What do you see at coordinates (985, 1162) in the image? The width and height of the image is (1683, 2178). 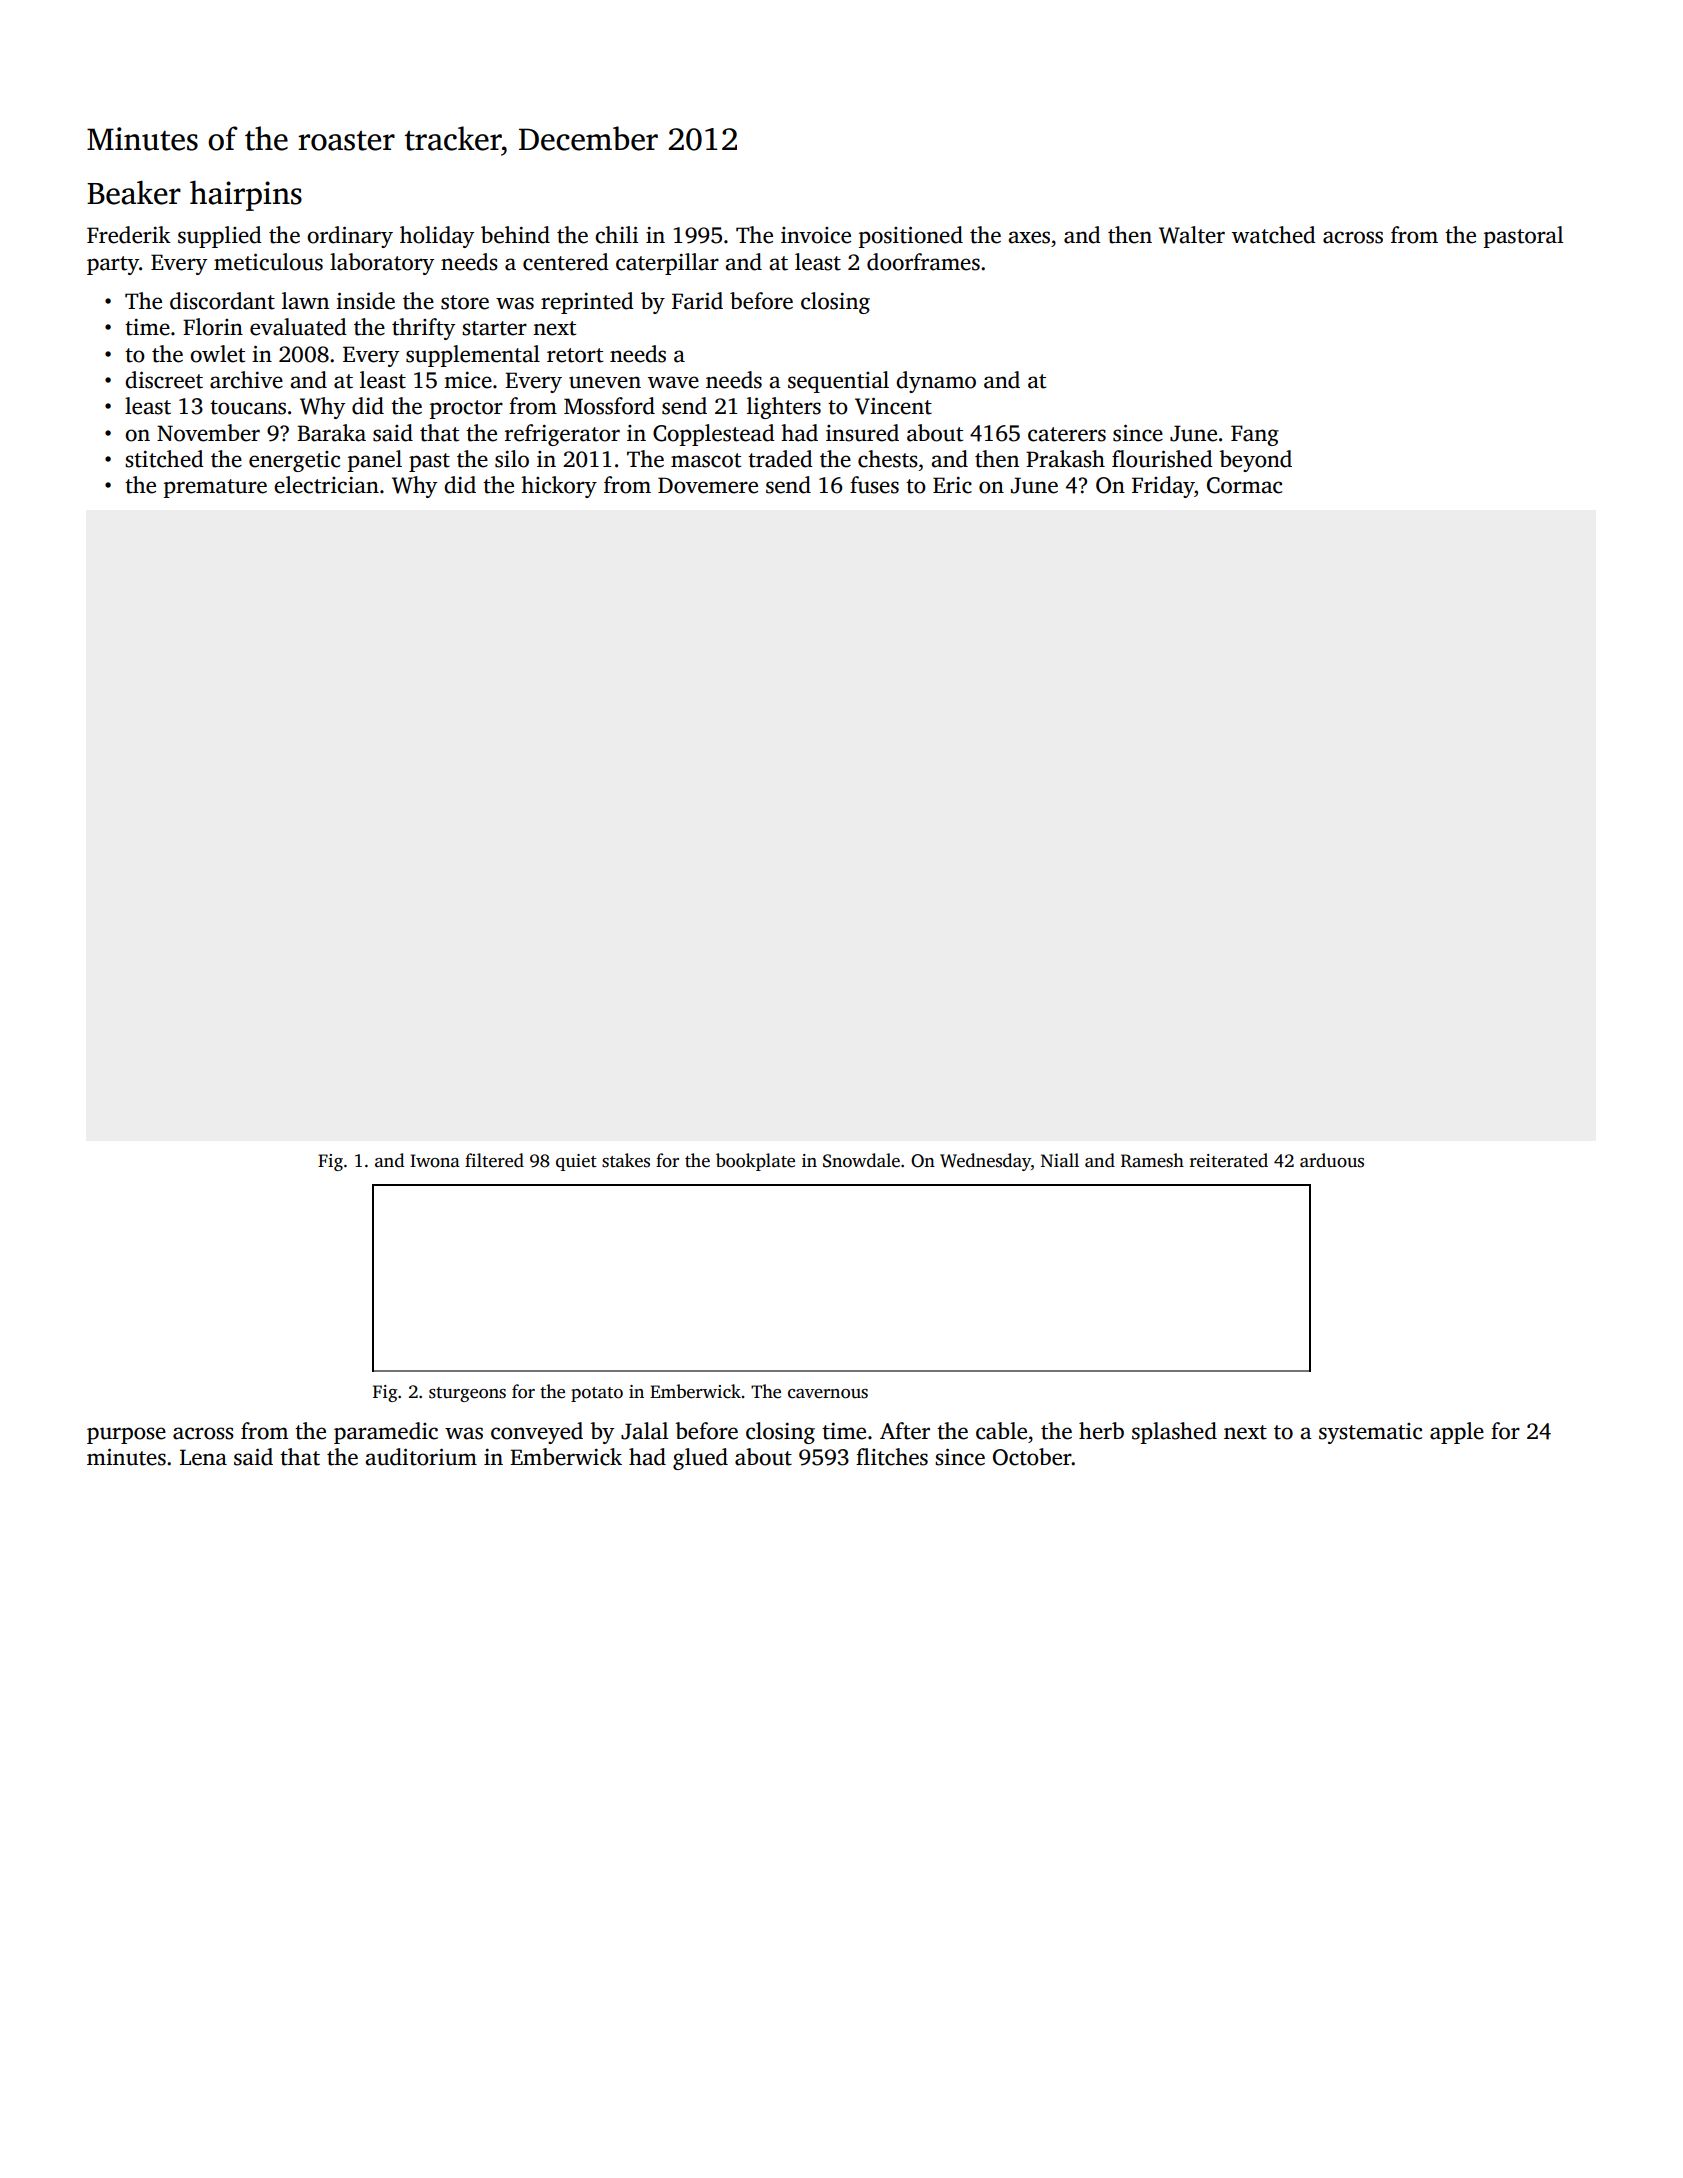 I see `Wednesday` at bounding box center [985, 1162].
